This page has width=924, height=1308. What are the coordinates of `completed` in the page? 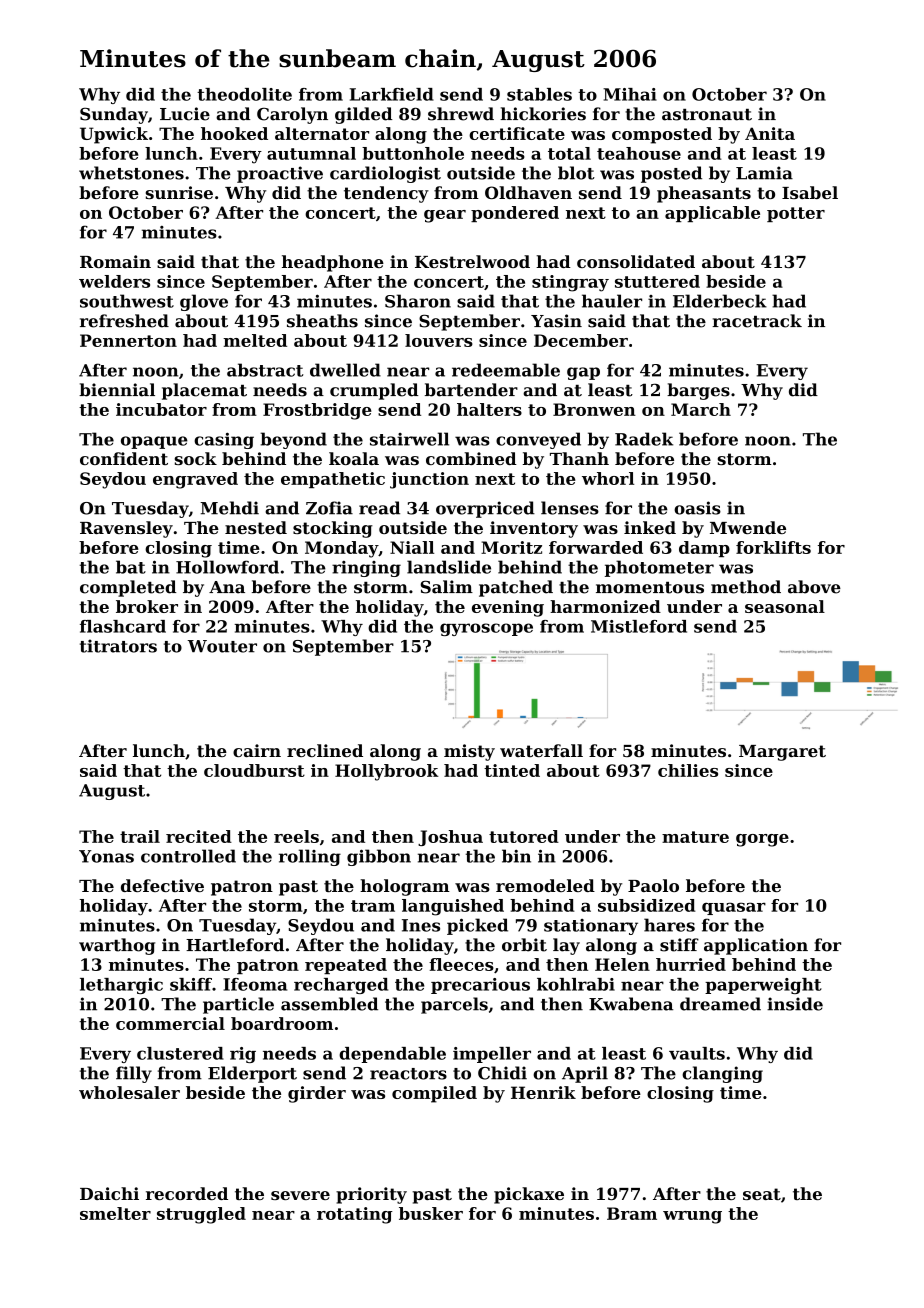 It's located at (128, 588).
